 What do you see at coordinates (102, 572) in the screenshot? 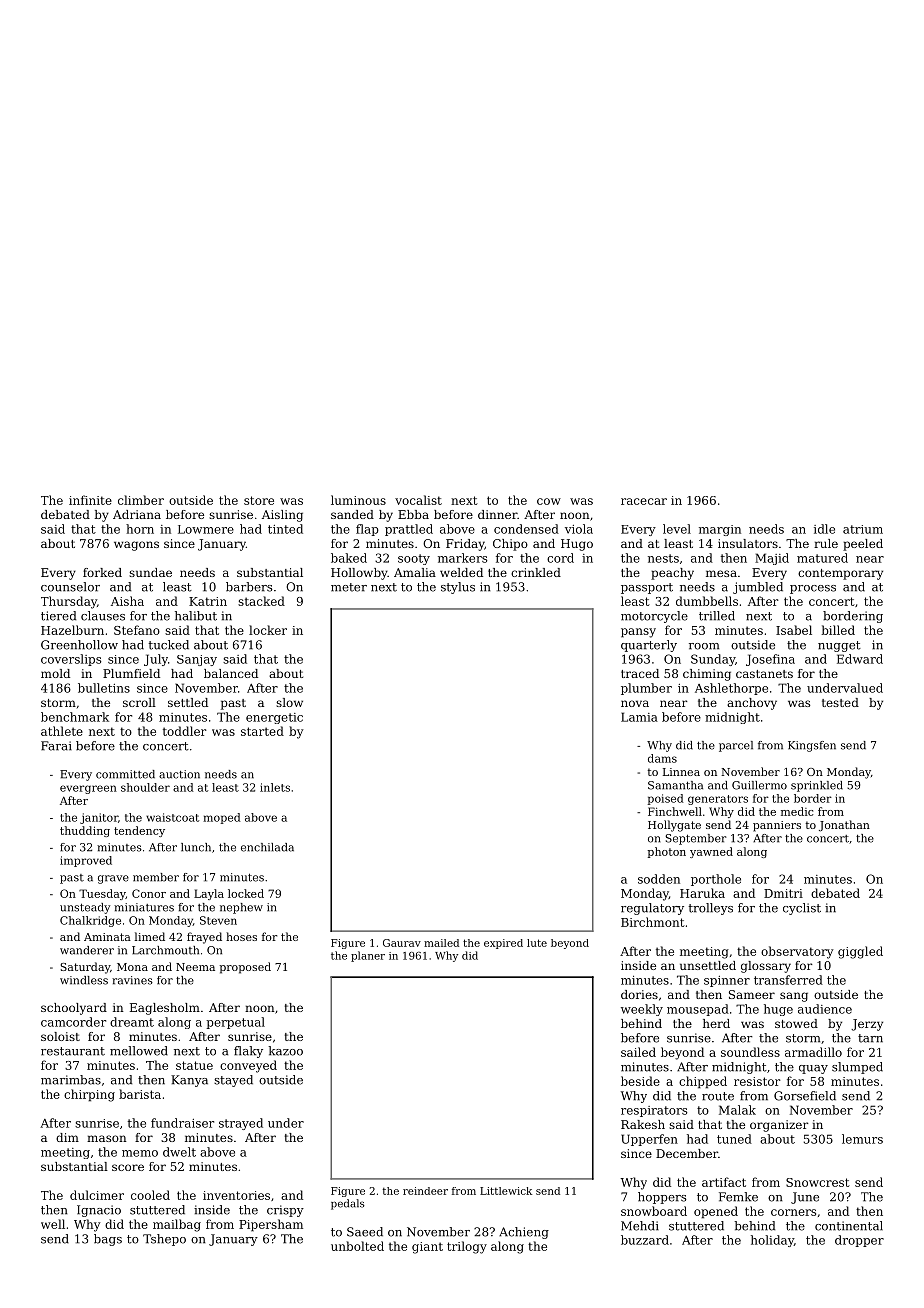
I see `forked` at bounding box center [102, 572].
